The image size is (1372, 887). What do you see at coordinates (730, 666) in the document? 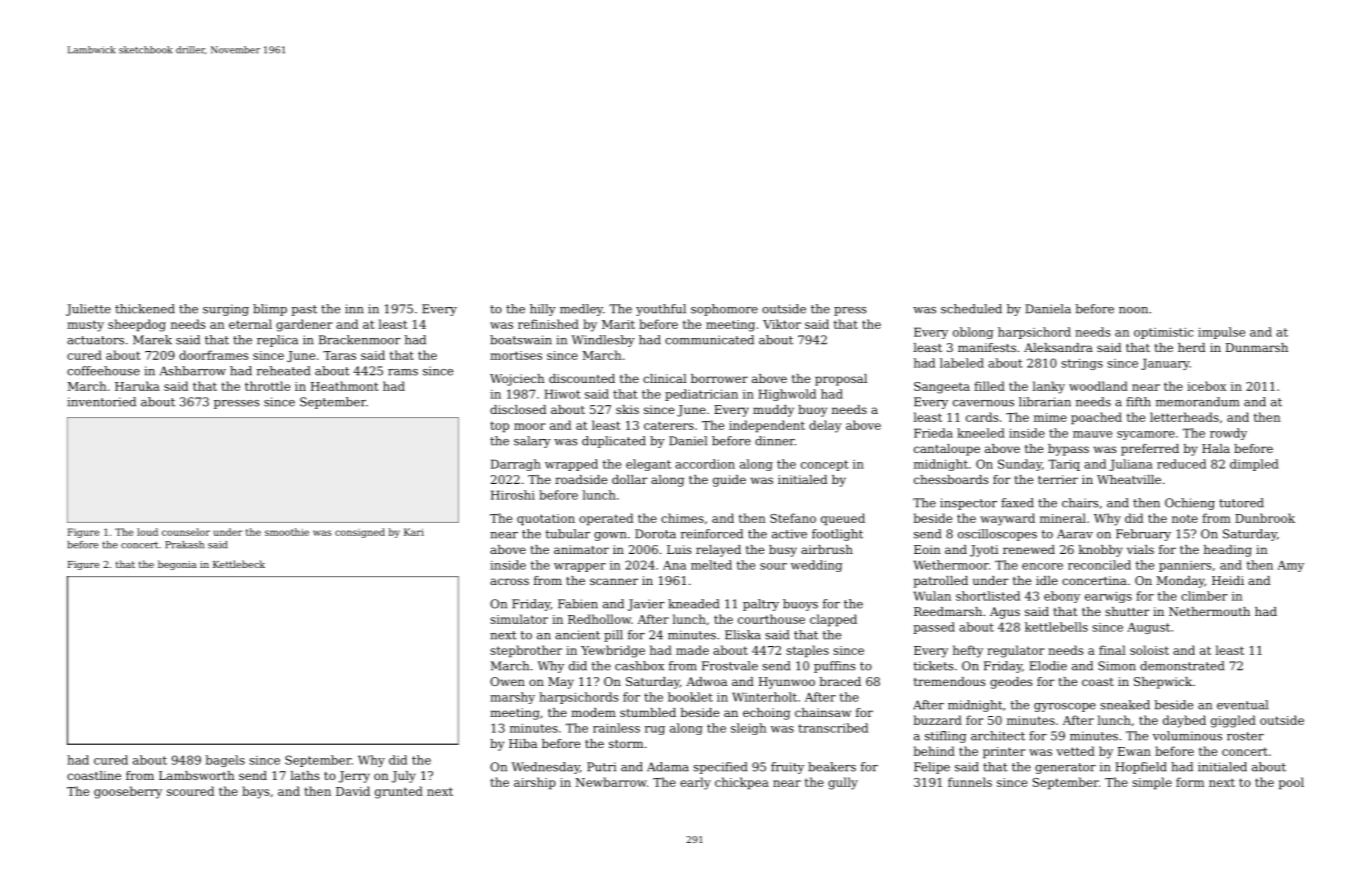
I see `Frostvale` at bounding box center [730, 666].
